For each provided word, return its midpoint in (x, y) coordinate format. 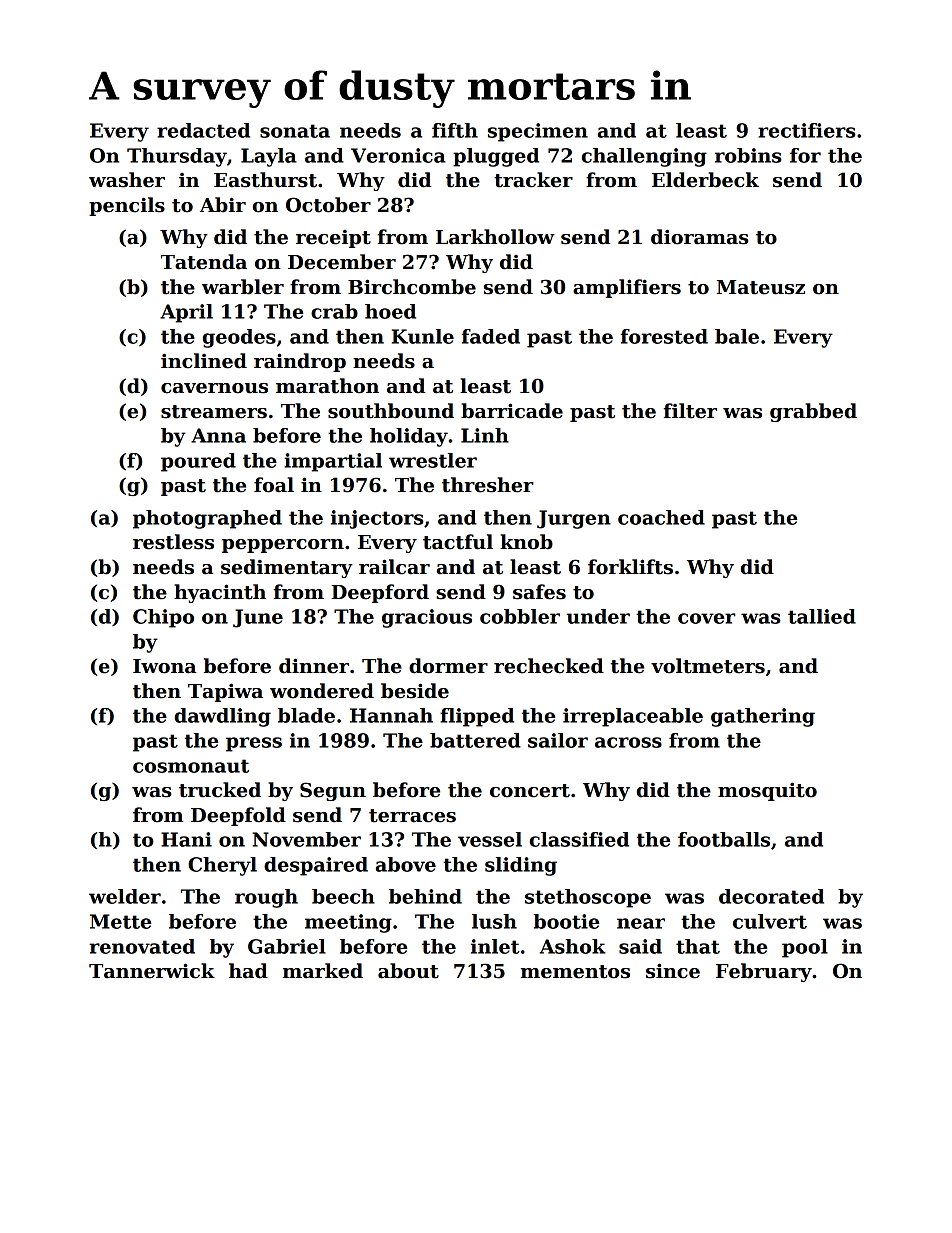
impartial (333, 462)
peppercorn (283, 546)
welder (125, 896)
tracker (533, 180)
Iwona (165, 666)
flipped (477, 717)
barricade (512, 411)
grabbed (813, 412)
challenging (644, 157)
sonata (295, 131)
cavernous (214, 388)
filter (690, 411)
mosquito (767, 791)
